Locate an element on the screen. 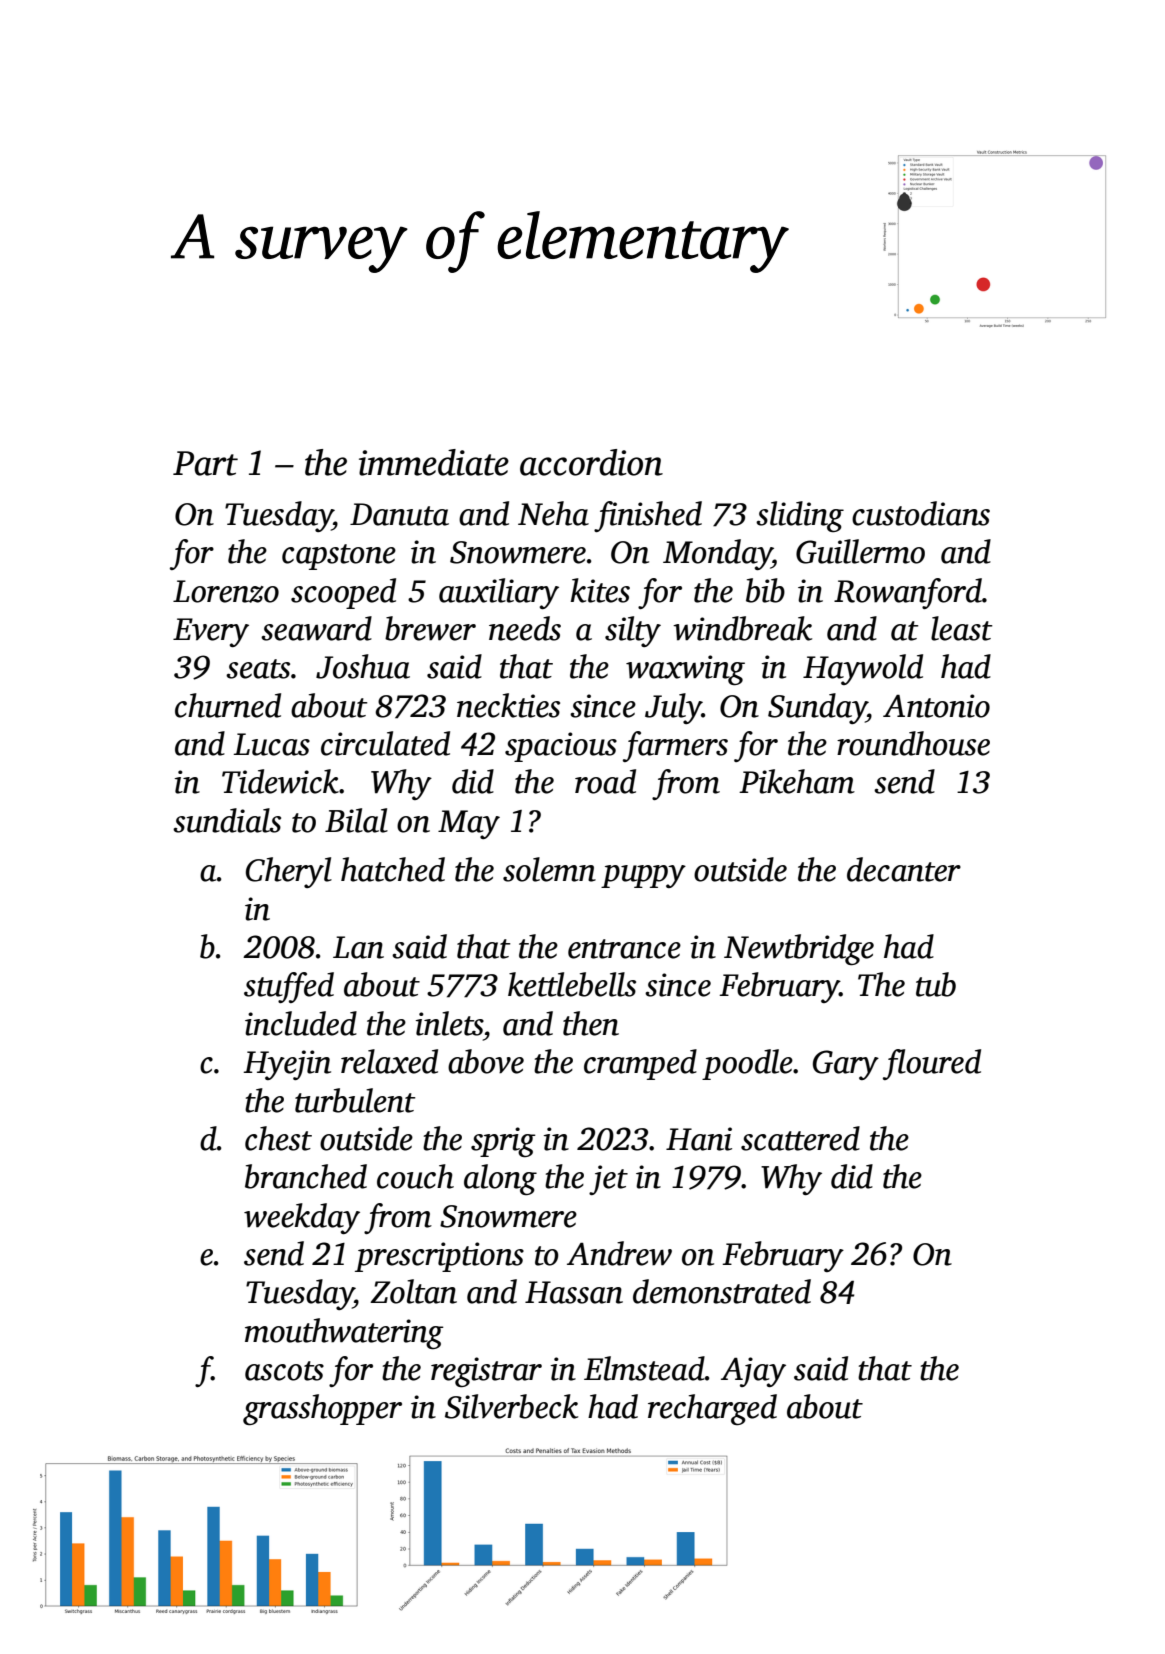 This screenshot has width=1165, height=1654. decanter is located at coordinates (904, 869).
